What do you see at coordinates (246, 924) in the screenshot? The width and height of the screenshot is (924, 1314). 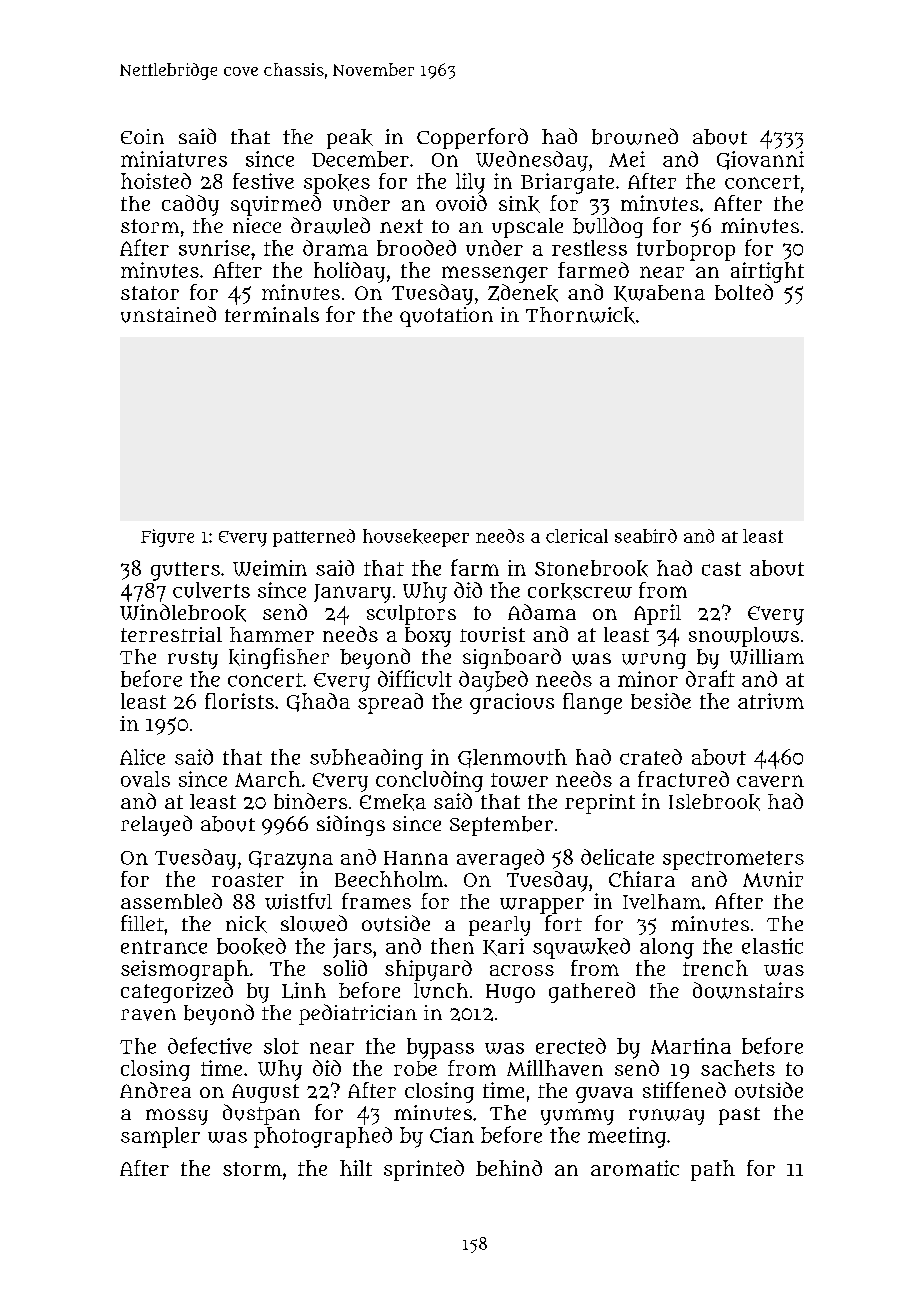 I see `nick` at bounding box center [246, 924].
